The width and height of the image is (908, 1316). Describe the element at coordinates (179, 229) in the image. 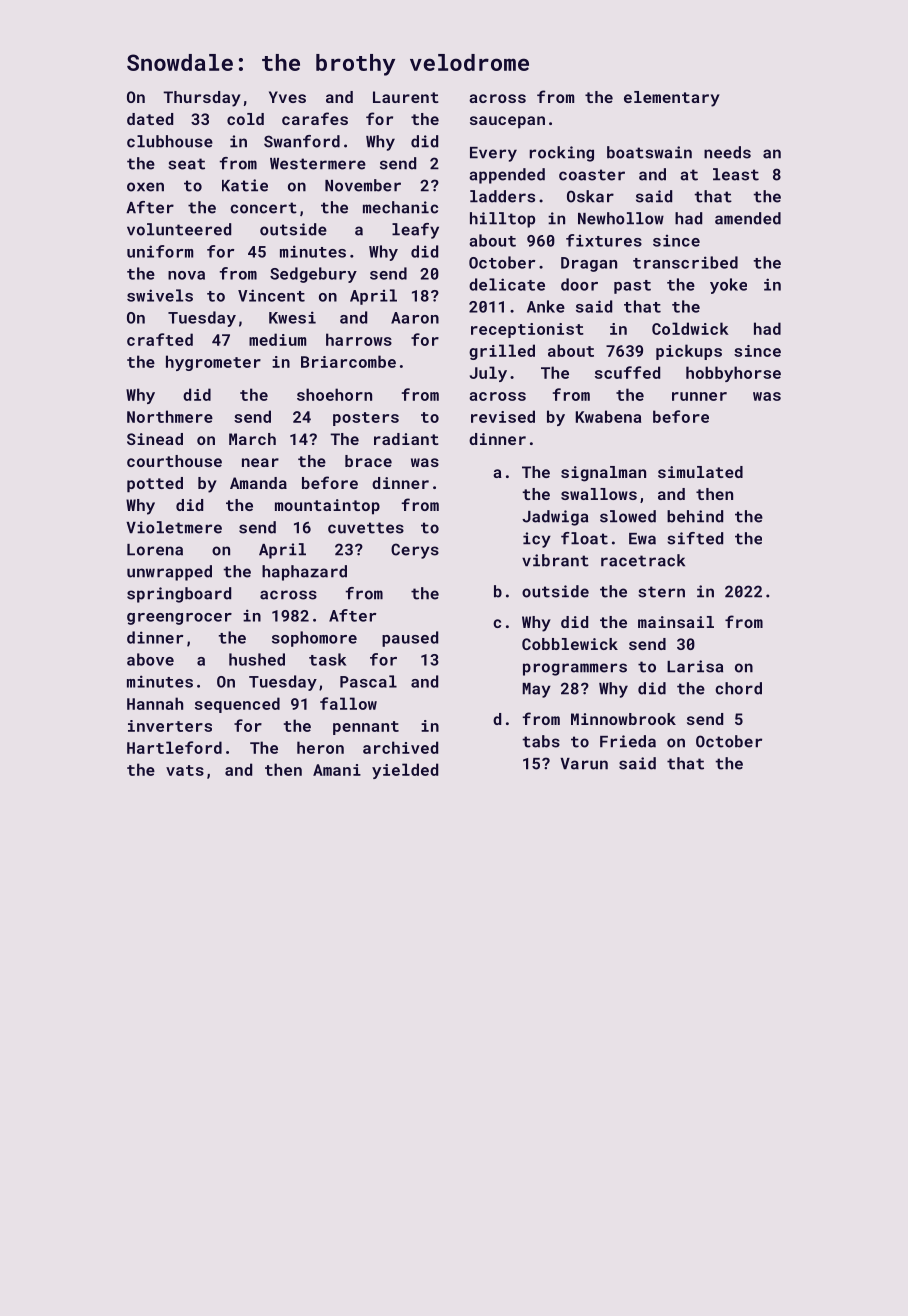

I see `volunteered` at that location.
